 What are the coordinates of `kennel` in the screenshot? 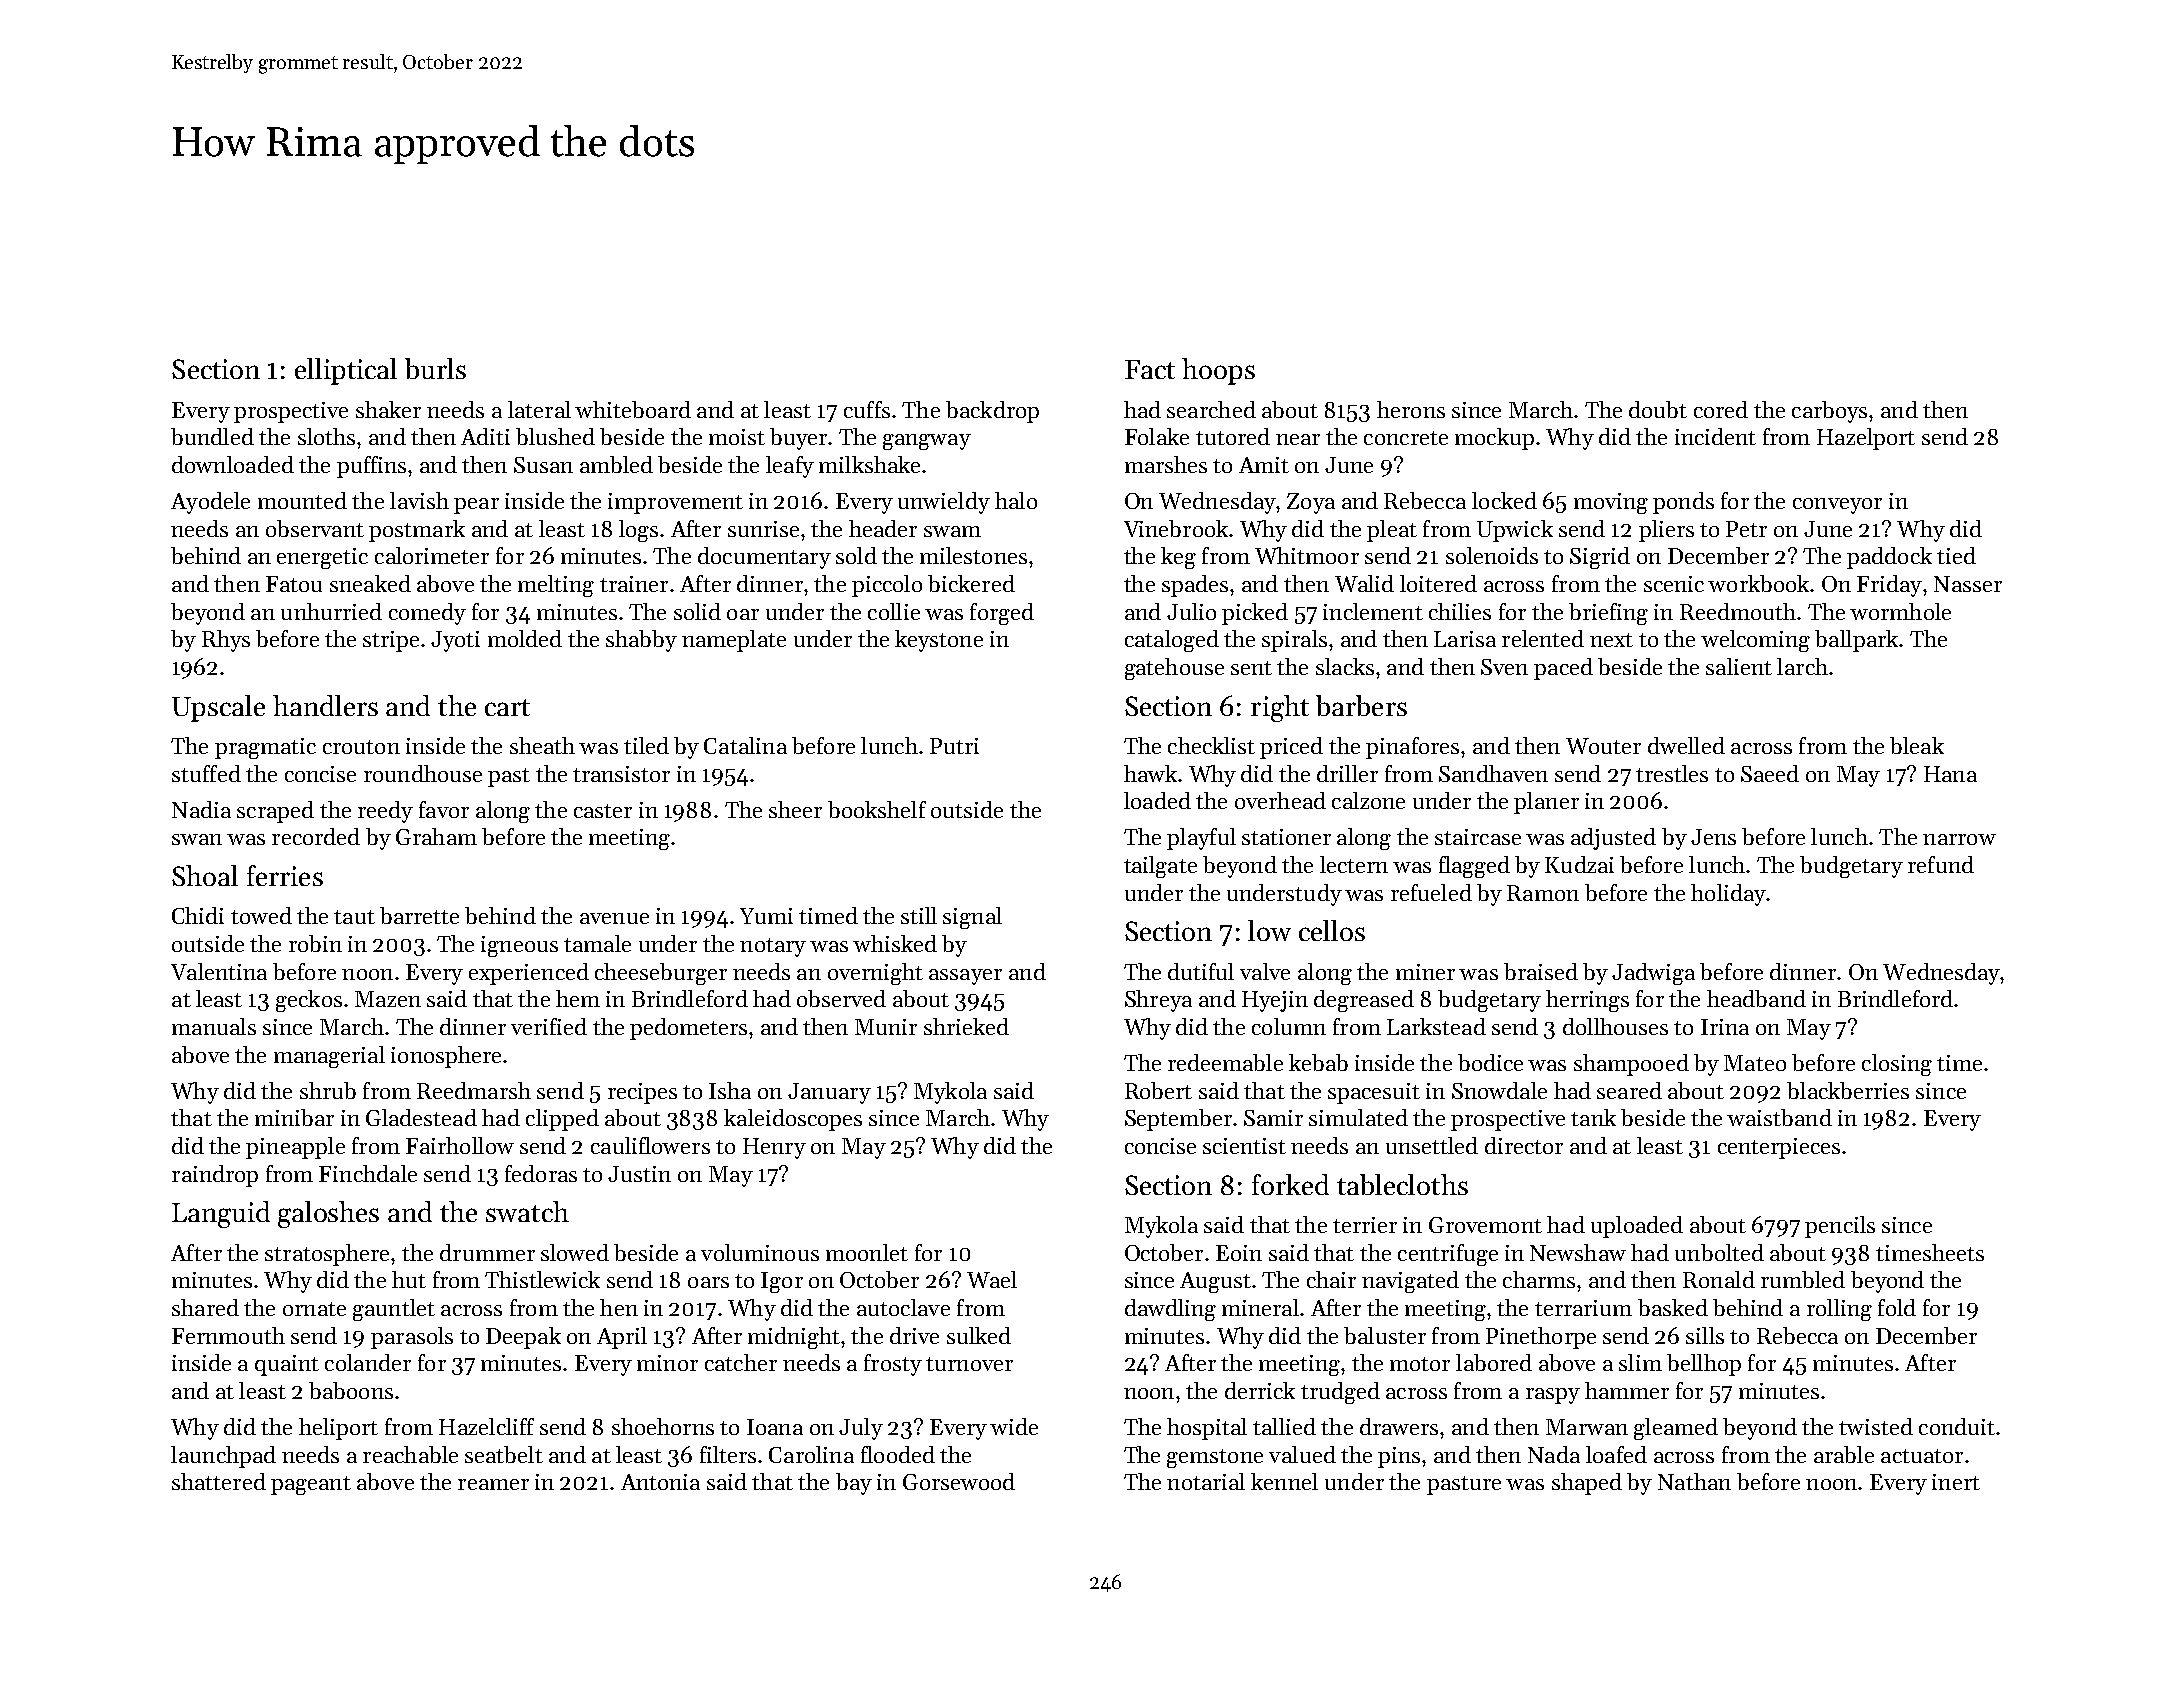 It's located at (1284, 1481).
